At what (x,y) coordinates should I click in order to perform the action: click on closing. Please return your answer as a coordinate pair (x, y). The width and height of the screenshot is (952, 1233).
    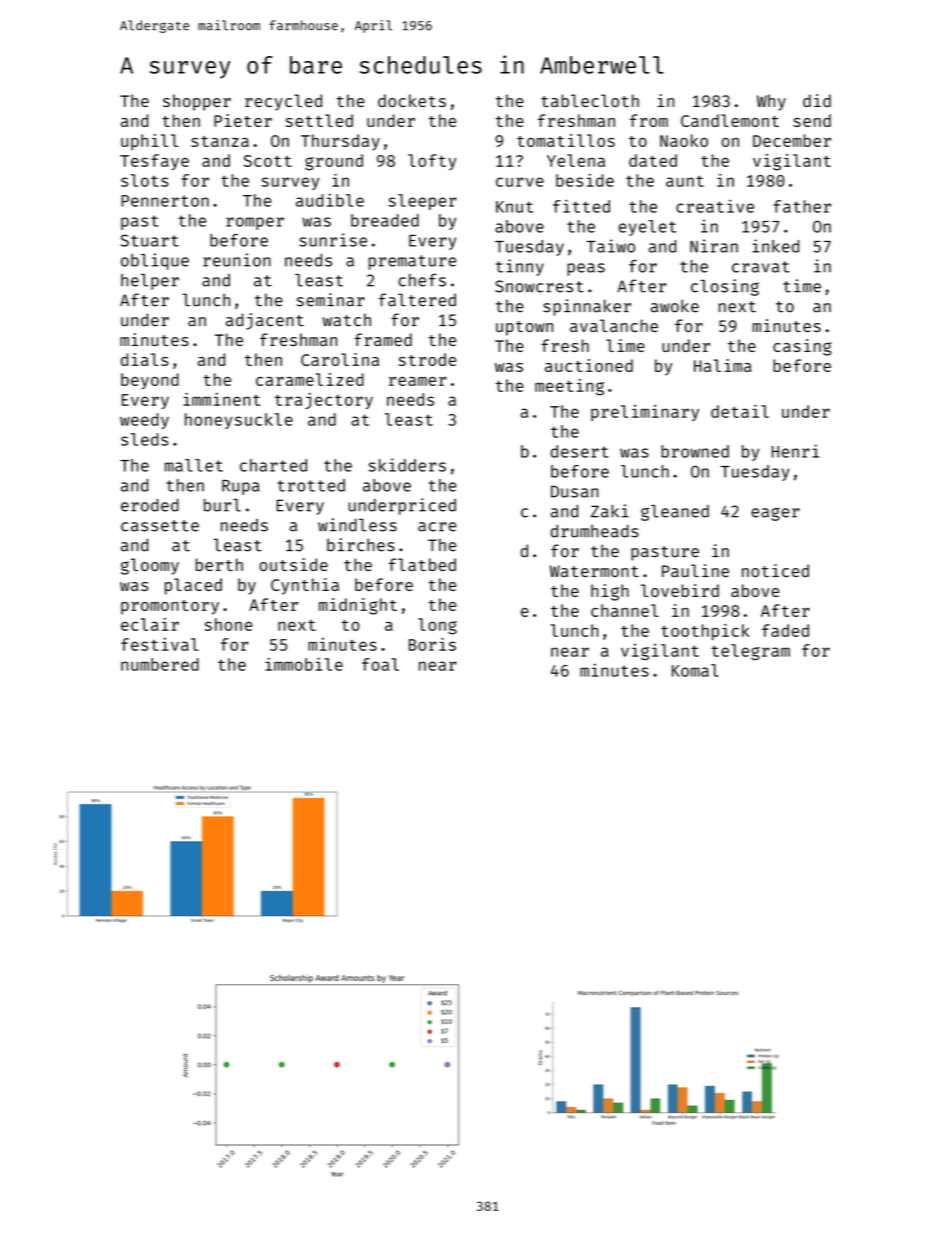
    Looking at the image, I should click on (725, 287).
